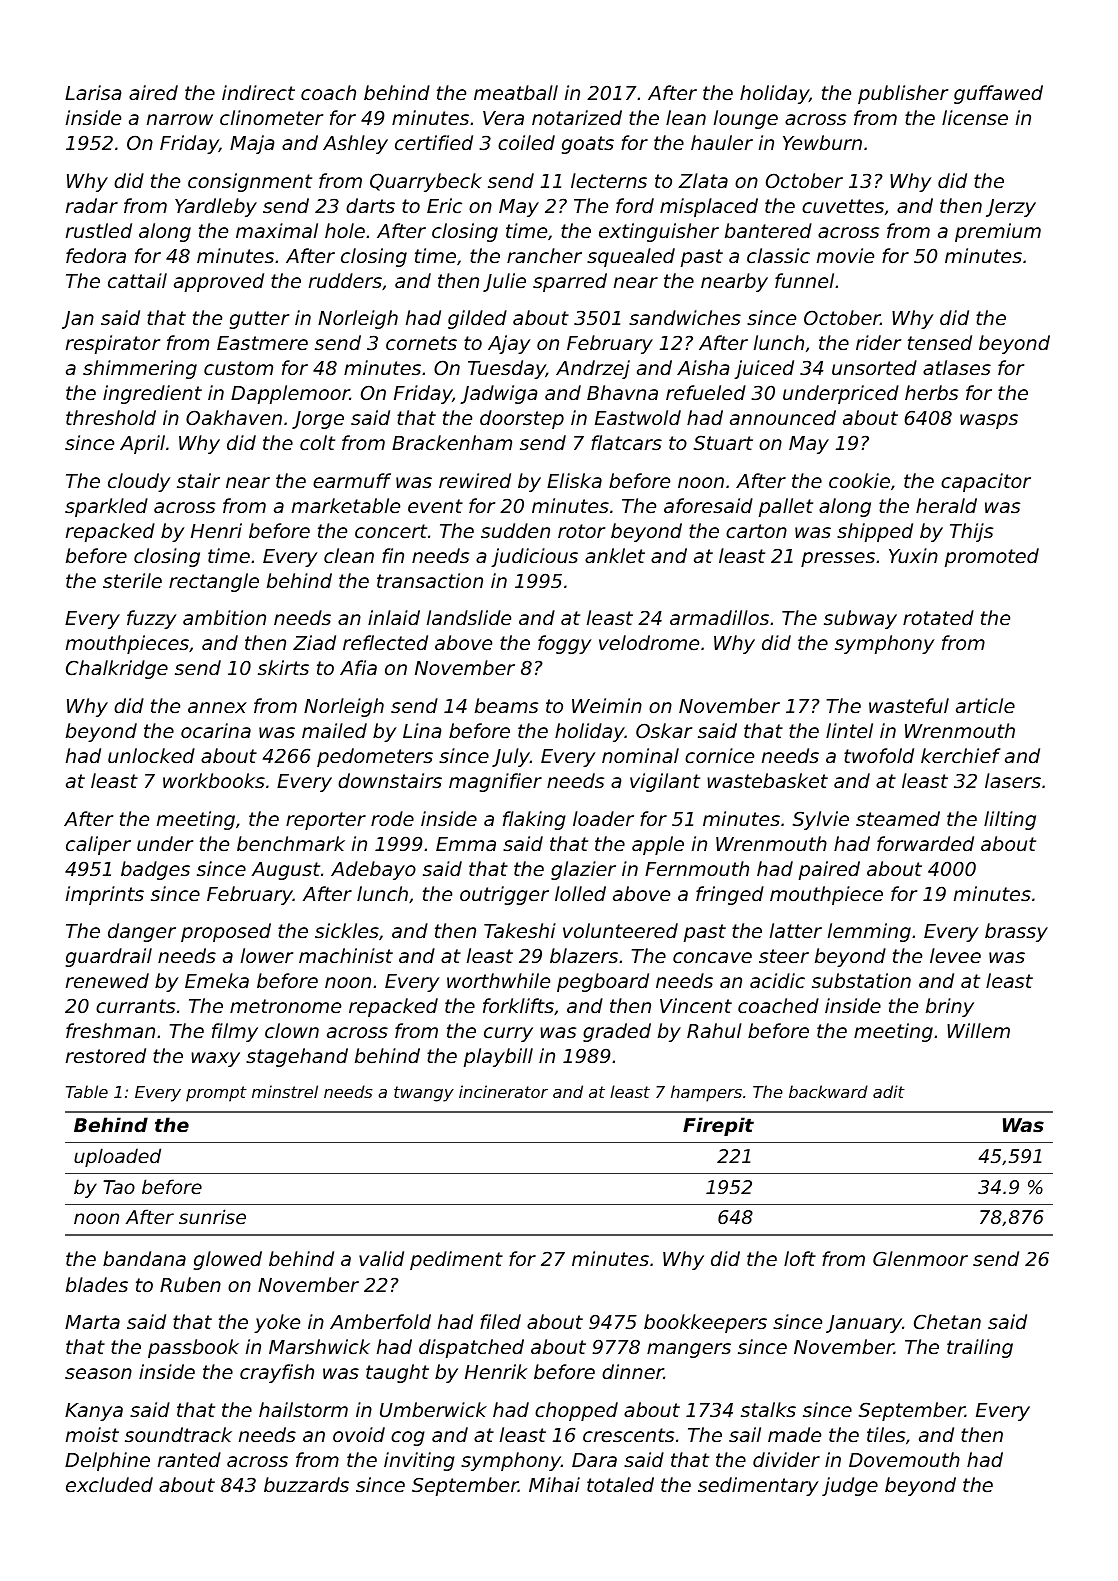 Image resolution: width=1118 pixels, height=1581 pixels. Describe the element at coordinates (352, 480) in the image. I see `earmuff` at that location.
